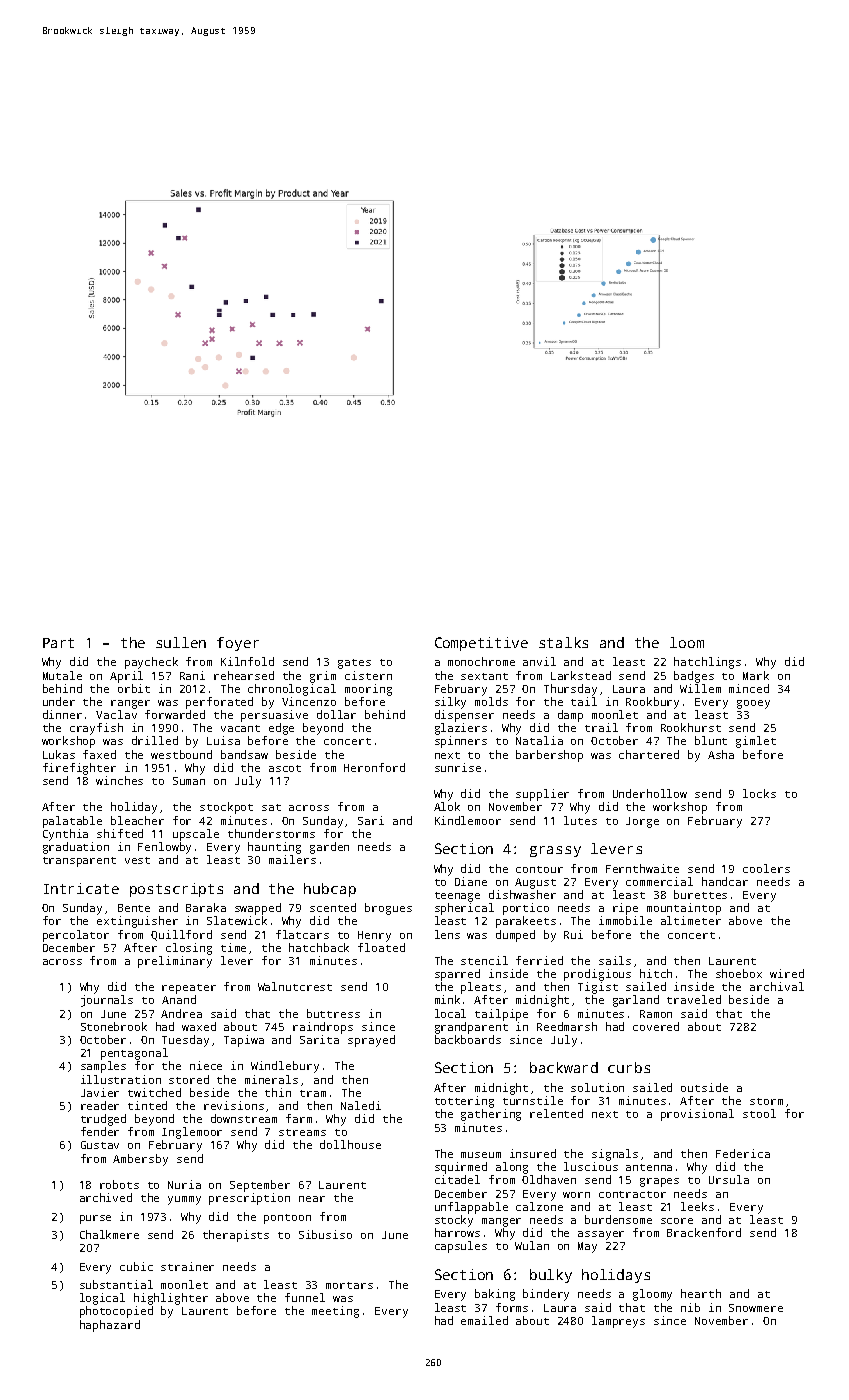 The height and width of the screenshot is (1400, 849). I want to click on hatchlings, so click(707, 663).
